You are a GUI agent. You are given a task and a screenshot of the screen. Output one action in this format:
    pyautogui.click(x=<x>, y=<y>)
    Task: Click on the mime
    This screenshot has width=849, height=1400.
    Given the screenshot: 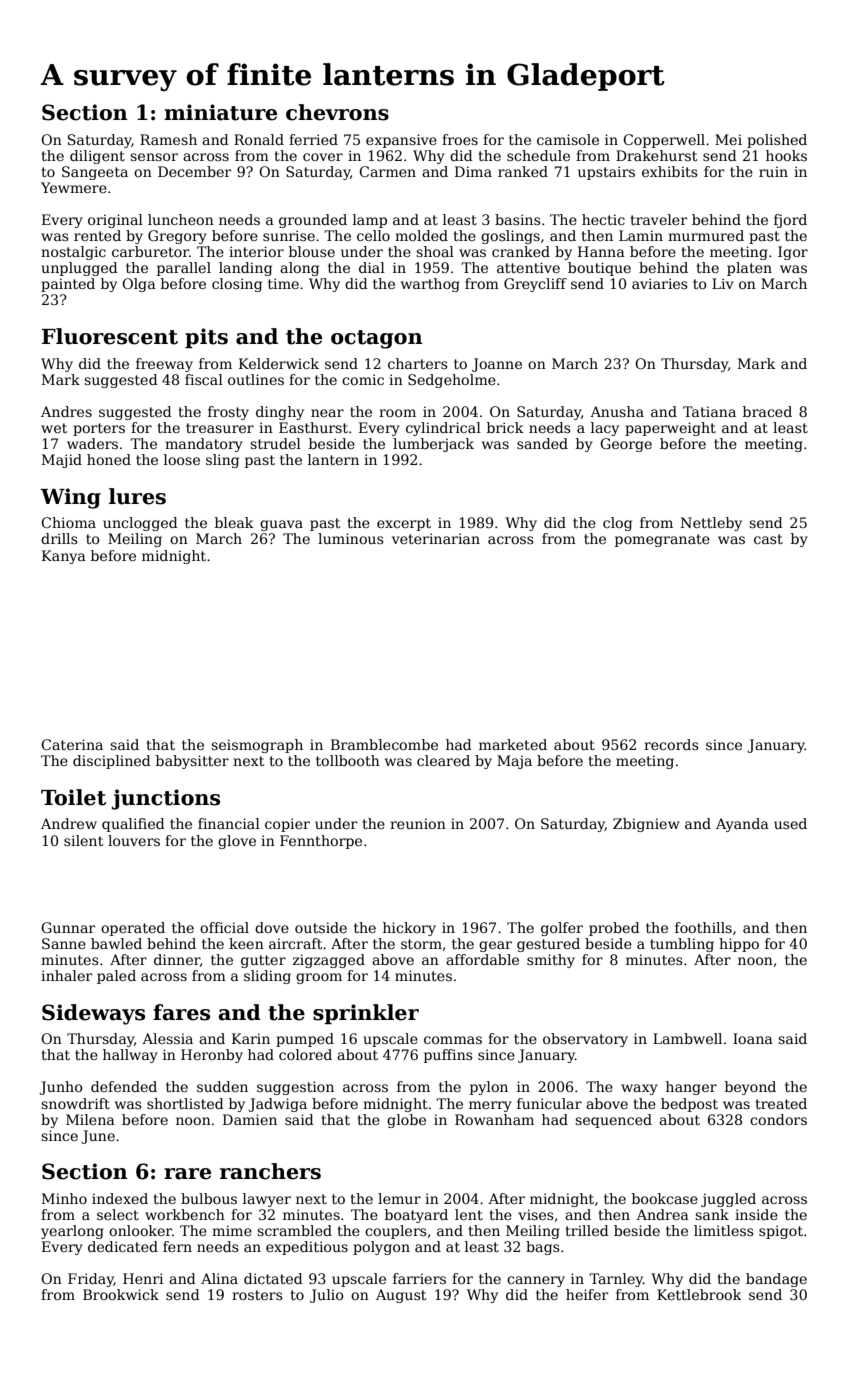 What is the action you would take?
    pyautogui.click(x=232, y=1230)
